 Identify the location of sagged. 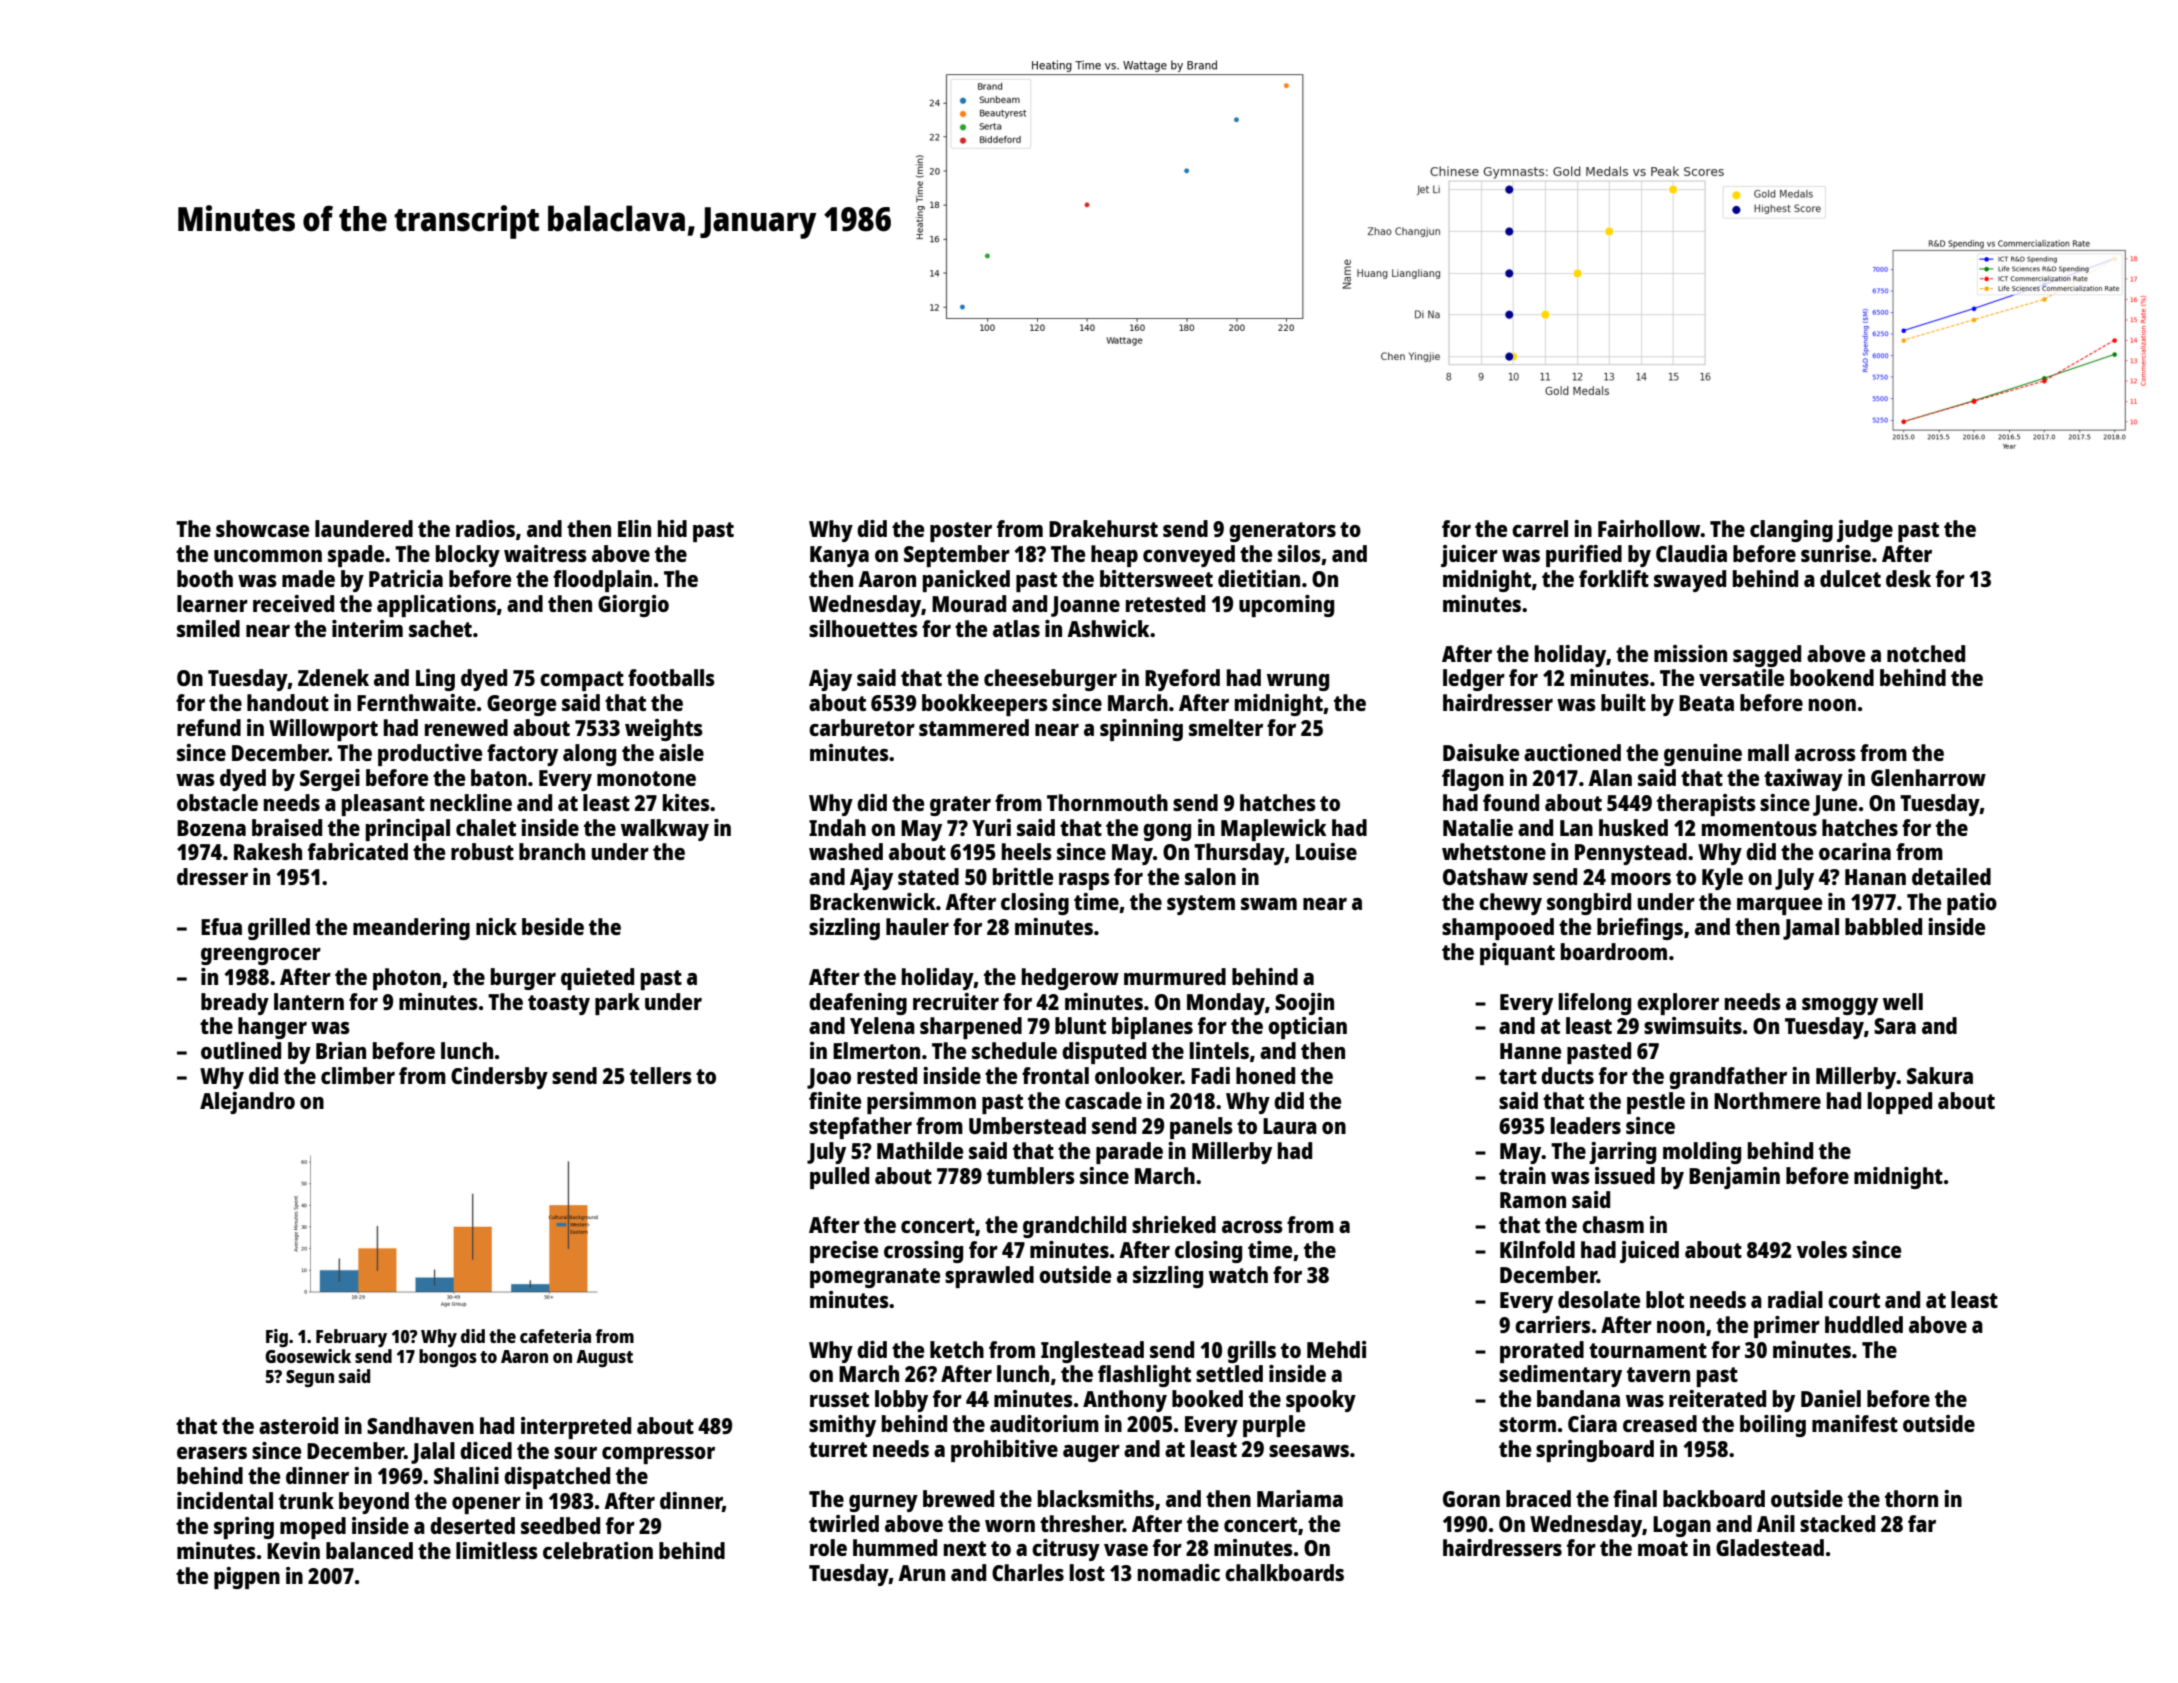
(1767, 656).
